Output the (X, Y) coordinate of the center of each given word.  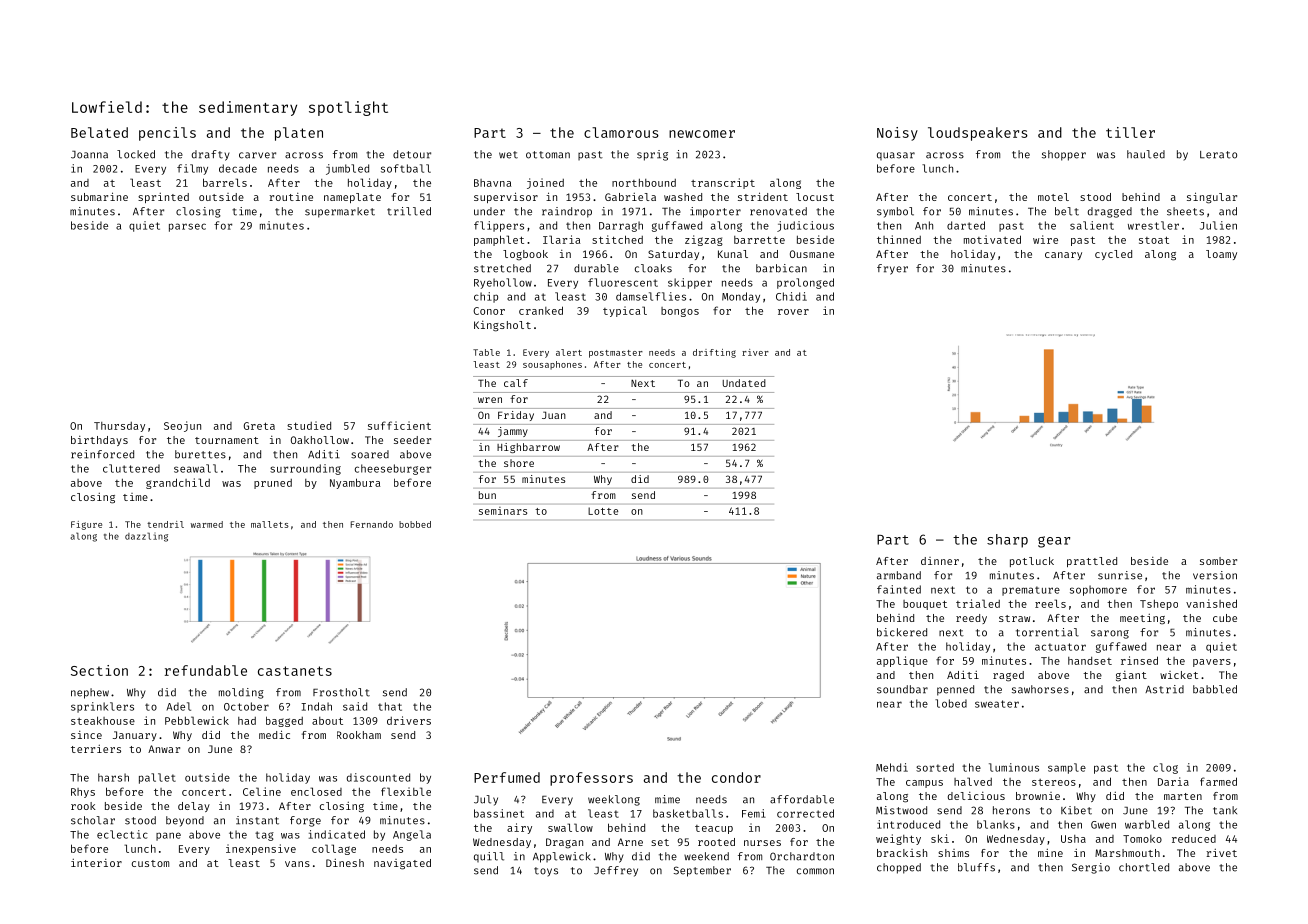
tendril (165, 524)
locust (815, 197)
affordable (802, 799)
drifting (714, 353)
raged (1008, 676)
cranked (541, 310)
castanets (295, 671)
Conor (489, 311)
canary (1063, 256)
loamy (1221, 255)
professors (591, 779)
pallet (157, 778)
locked (136, 154)
